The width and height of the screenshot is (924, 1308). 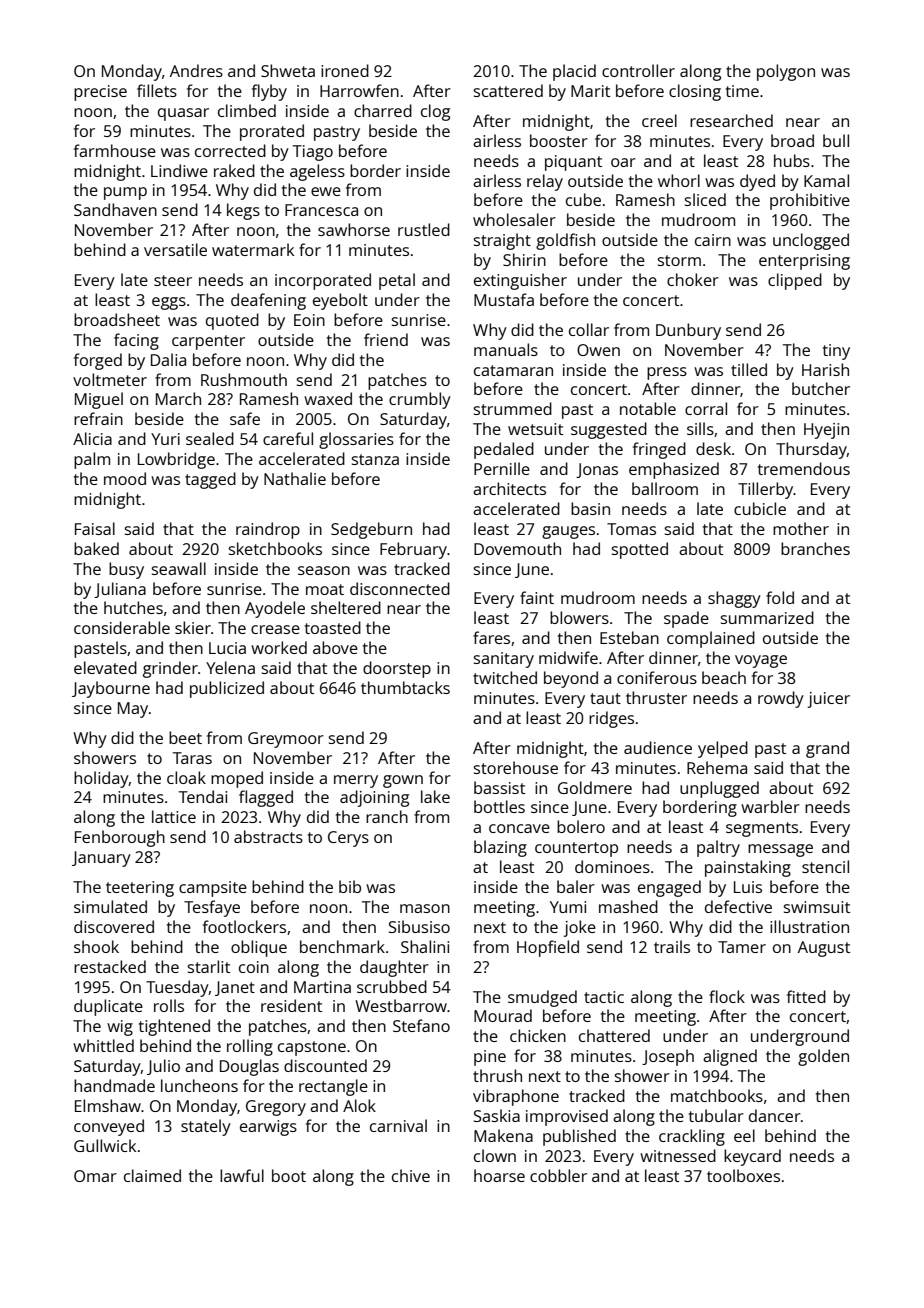 What do you see at coordinates (152, 1175) in the screenshot?
I see `claimed` at bounding box center [152, 1175].
